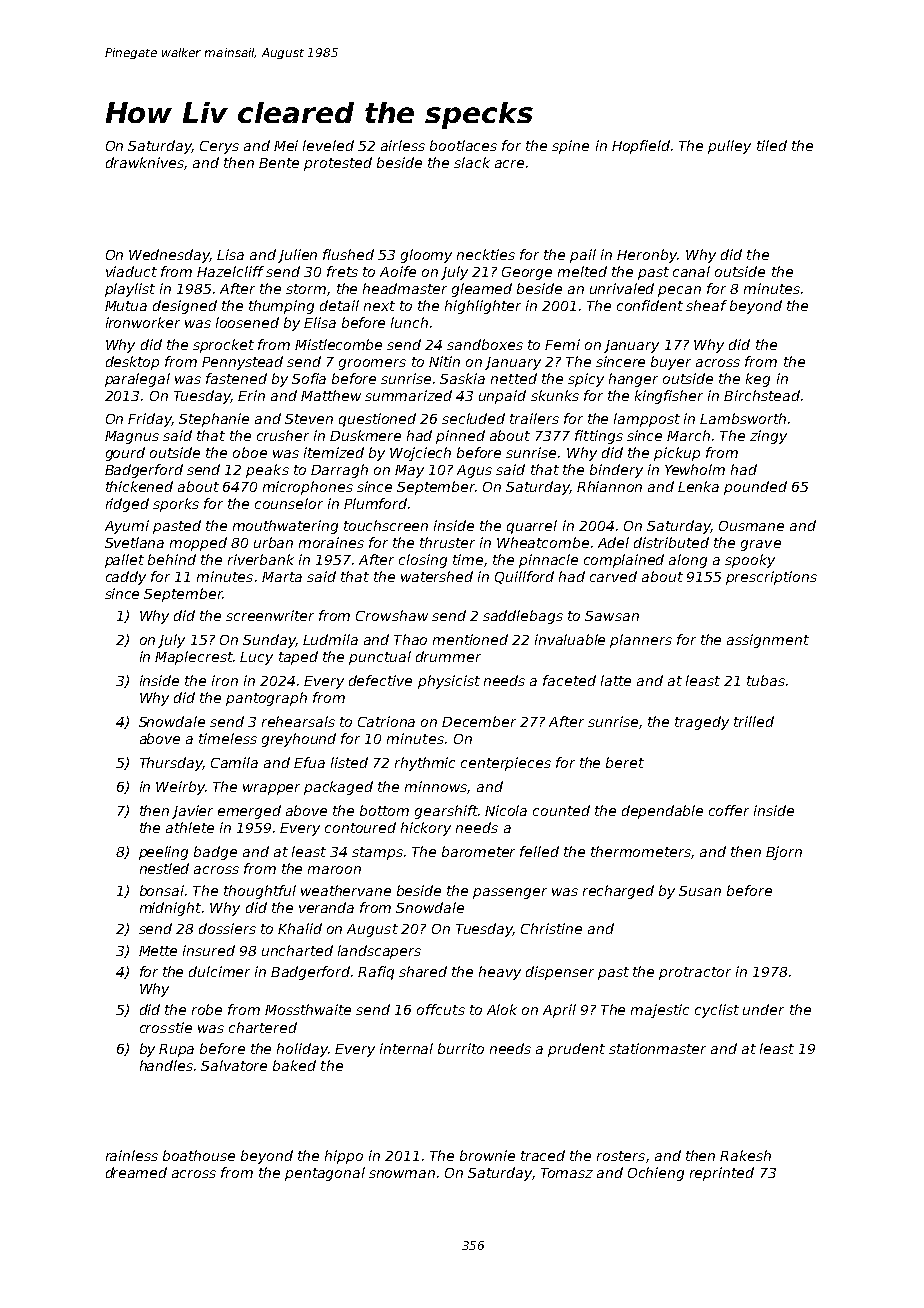 Image resolution: width=924 pixels, height=1308 pixels. What do you see at coordinates (463, 145) in the screenshot?
I see `bootlaces` at bounding box center [463, 145].
